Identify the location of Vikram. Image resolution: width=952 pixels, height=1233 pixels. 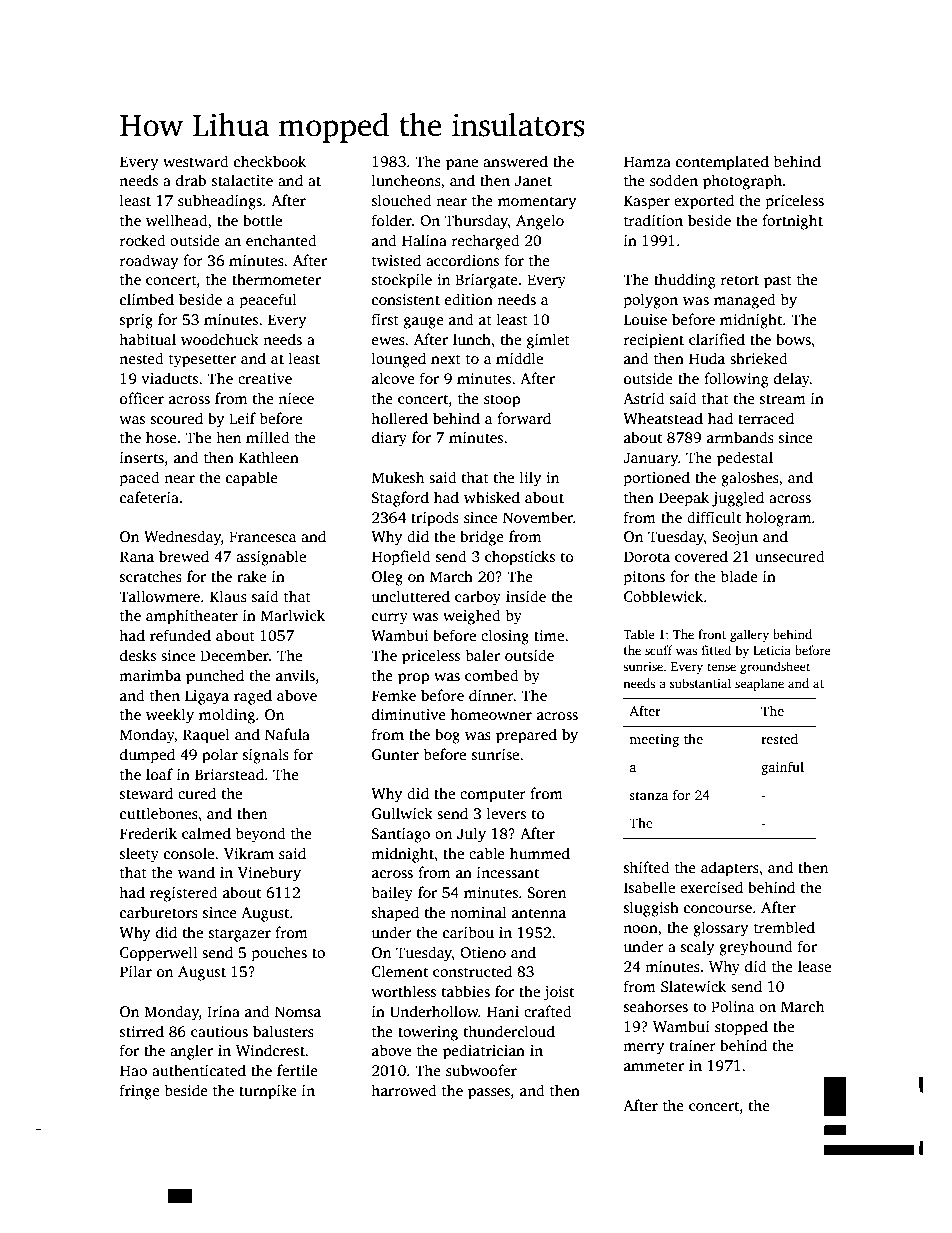
(249, 853).
